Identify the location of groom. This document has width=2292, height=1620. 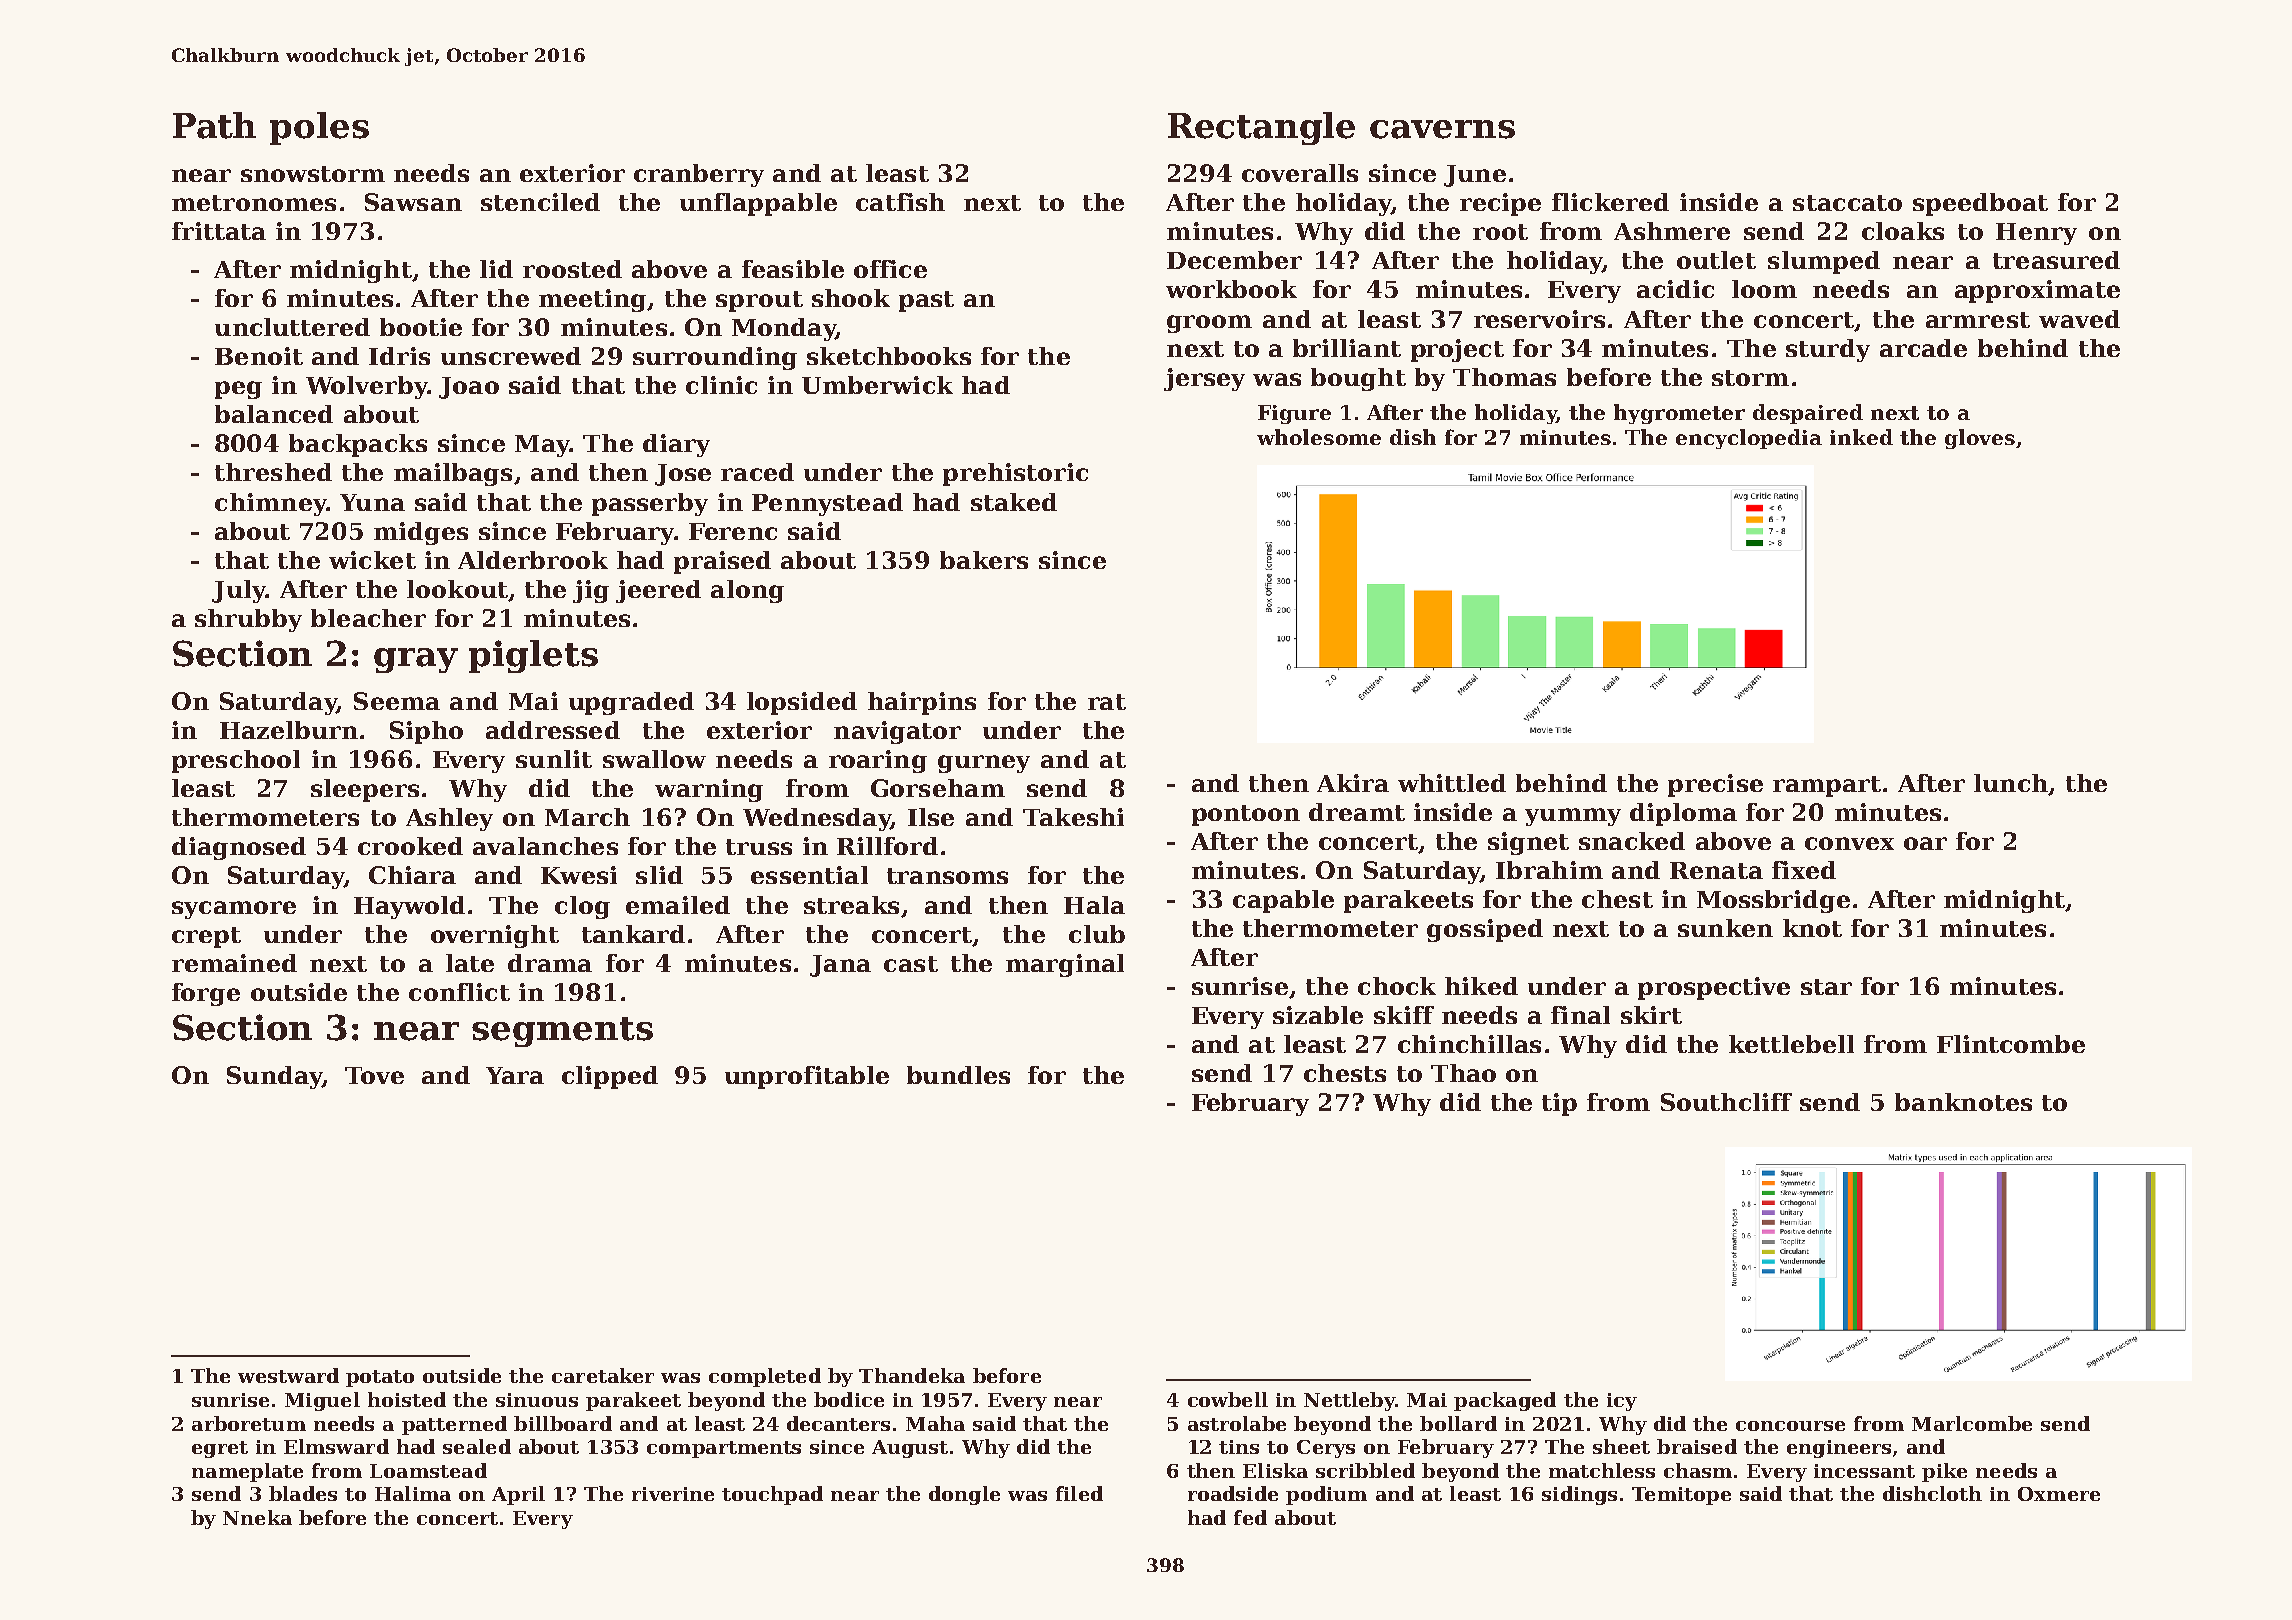
(1209, 324).
